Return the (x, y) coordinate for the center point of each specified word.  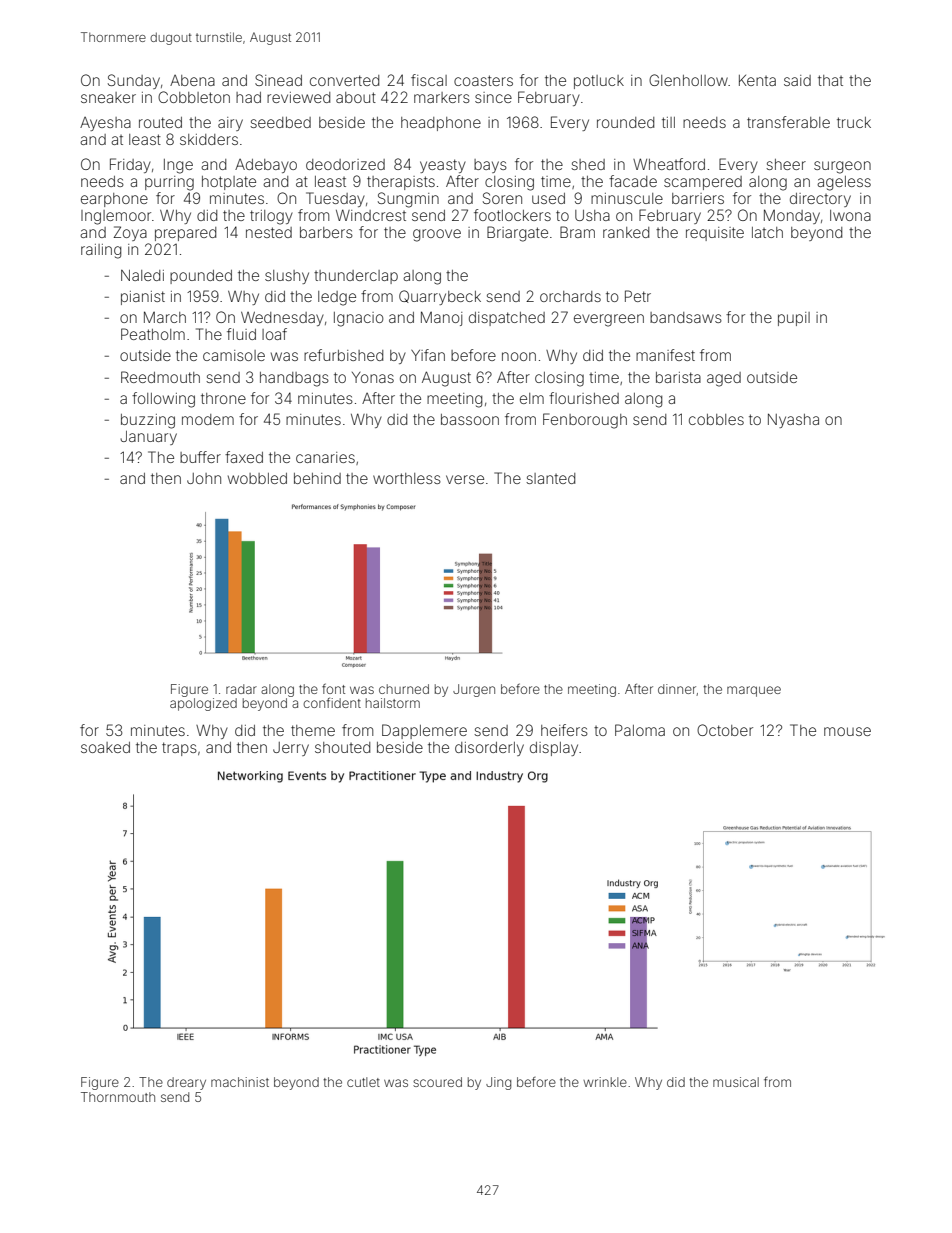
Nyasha (793, 420)
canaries (325, 457)
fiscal (429, 80)
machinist (240, 1082)
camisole (234, 355)
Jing (498, 1083)
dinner (677, 690)
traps (179, 749)
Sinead (278, 80)
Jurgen (474, 690)
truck (854, 122)
